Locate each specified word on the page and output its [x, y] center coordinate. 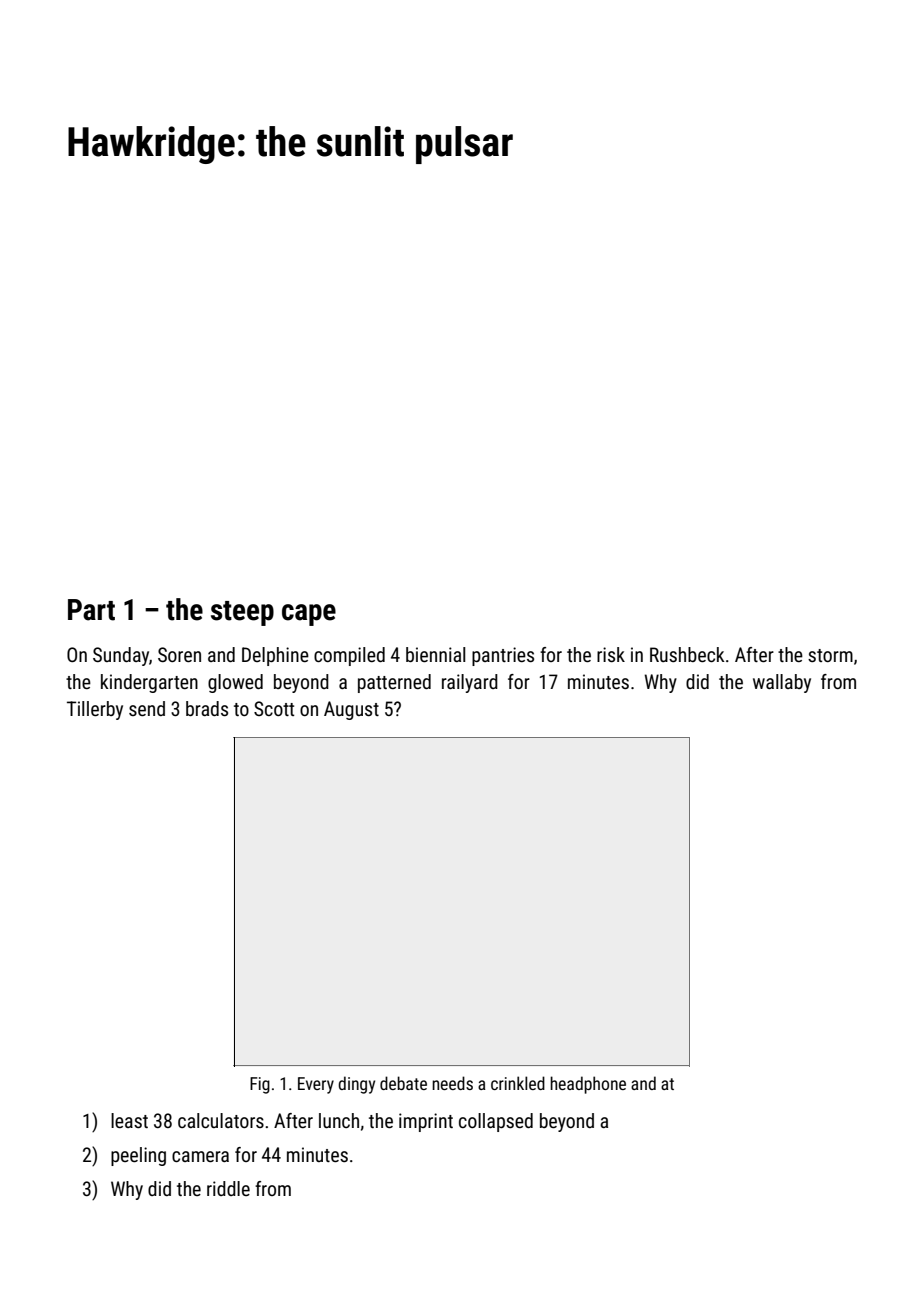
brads [207, 708]
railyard [470, 683]
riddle [228, 1188]
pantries [503, 656]
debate [403, 1083]
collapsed [496, 1122]
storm [830, 655]
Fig [260, 1085]
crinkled [518, 1083]
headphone [588, 1085]
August [351, 710]
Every [316, 1085]
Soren [179, 654]
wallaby [782, 683]
